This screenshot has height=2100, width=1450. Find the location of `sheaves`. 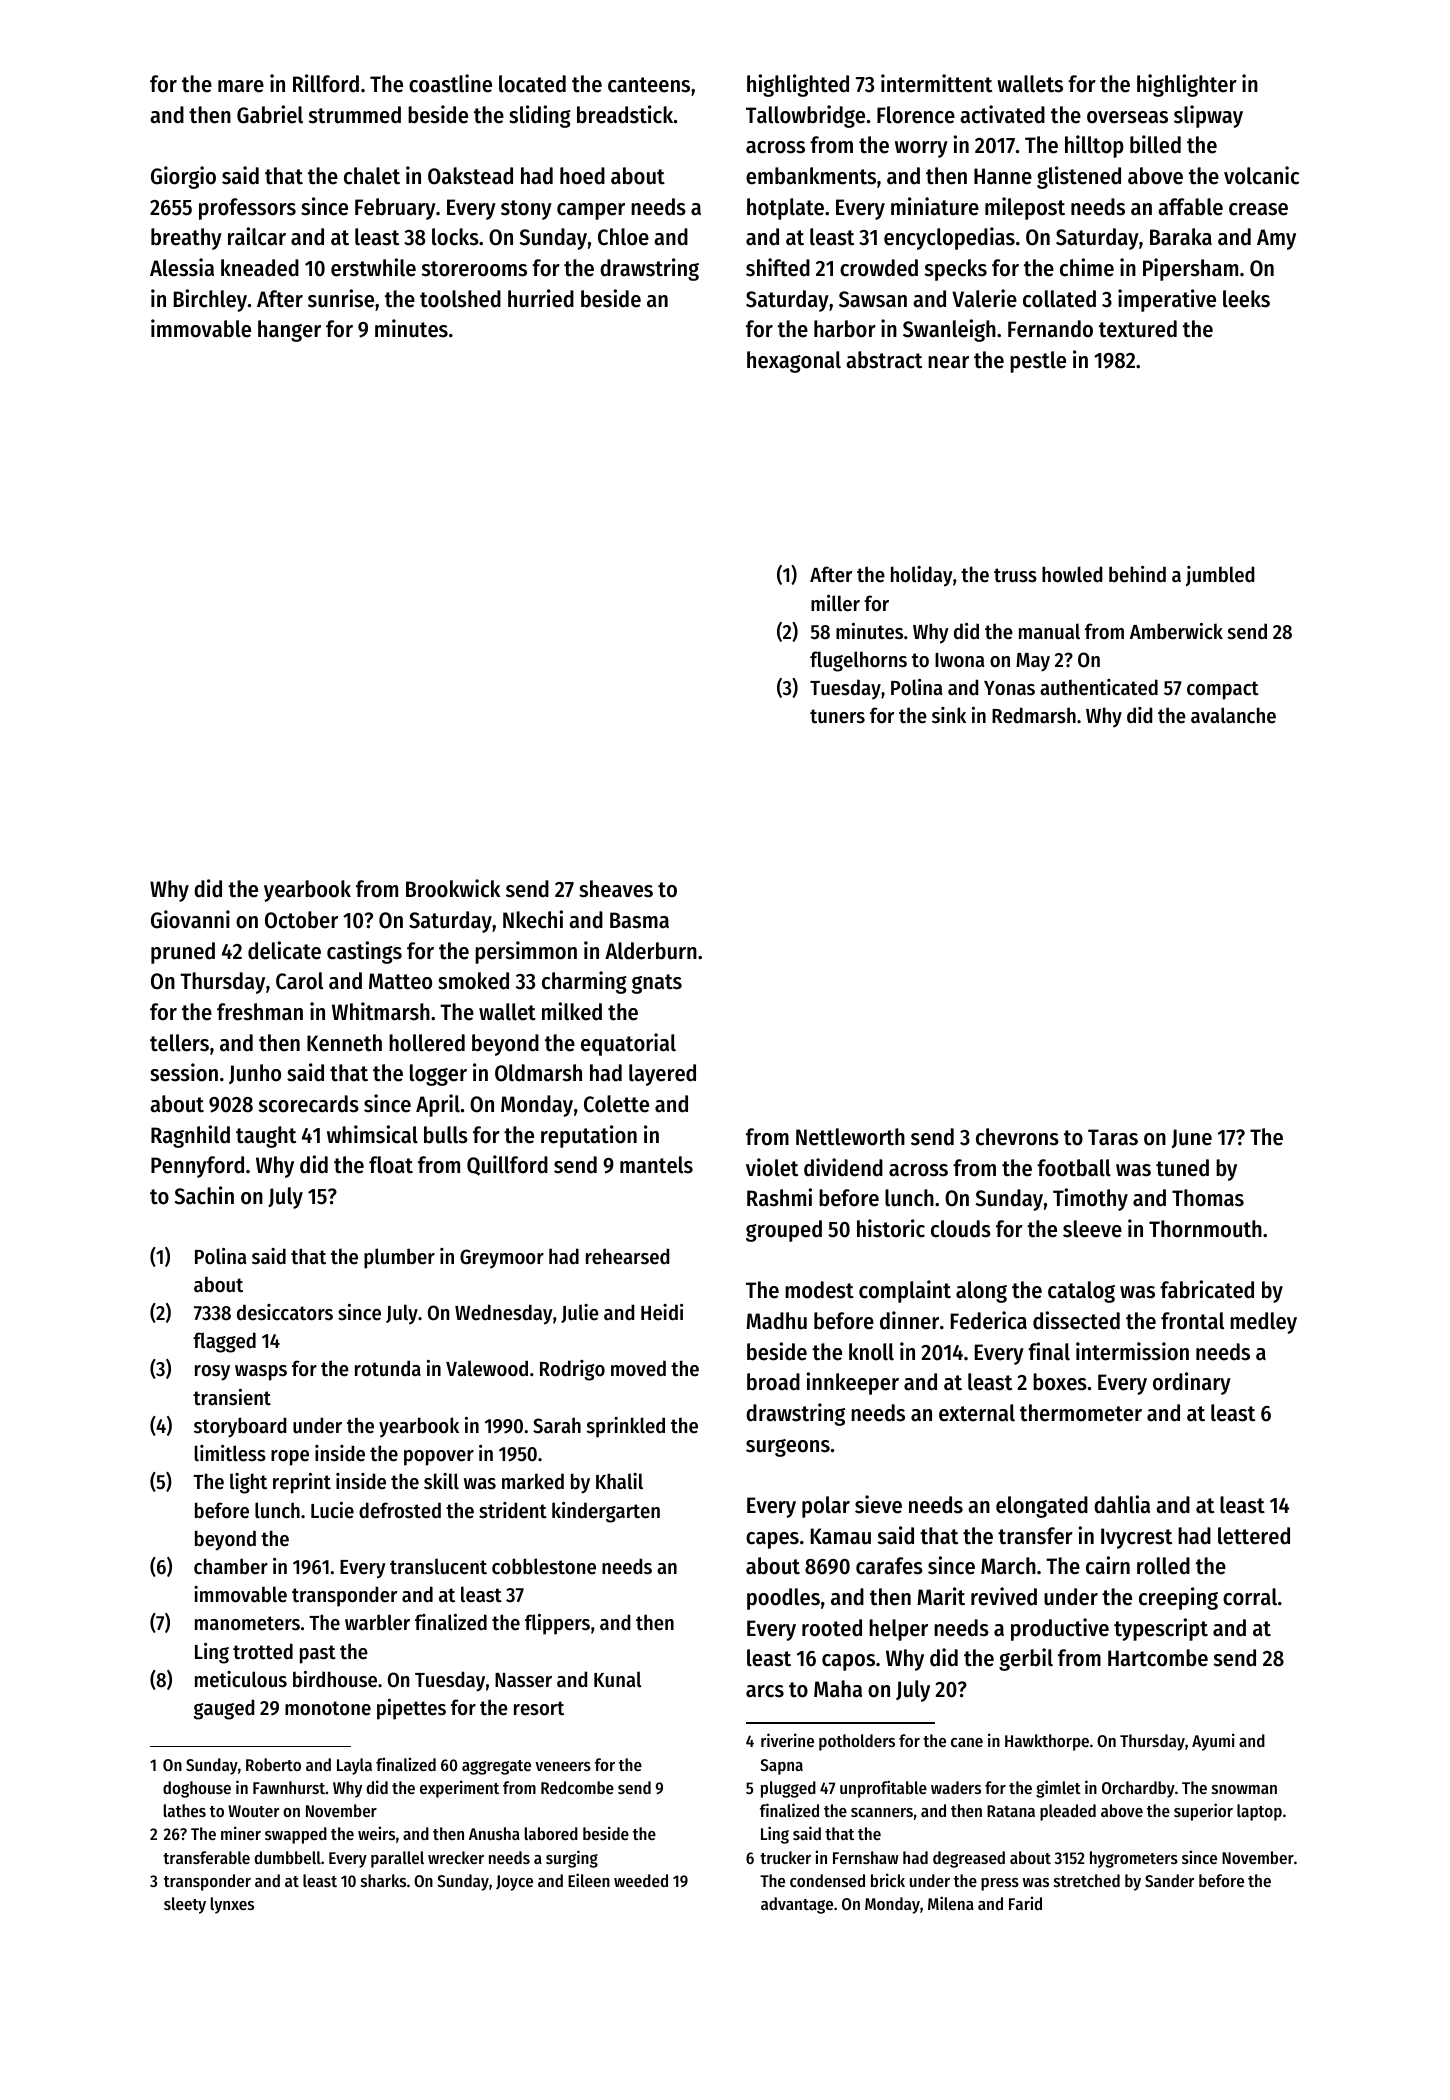

sheaves is located at coordinates (616, 889).
